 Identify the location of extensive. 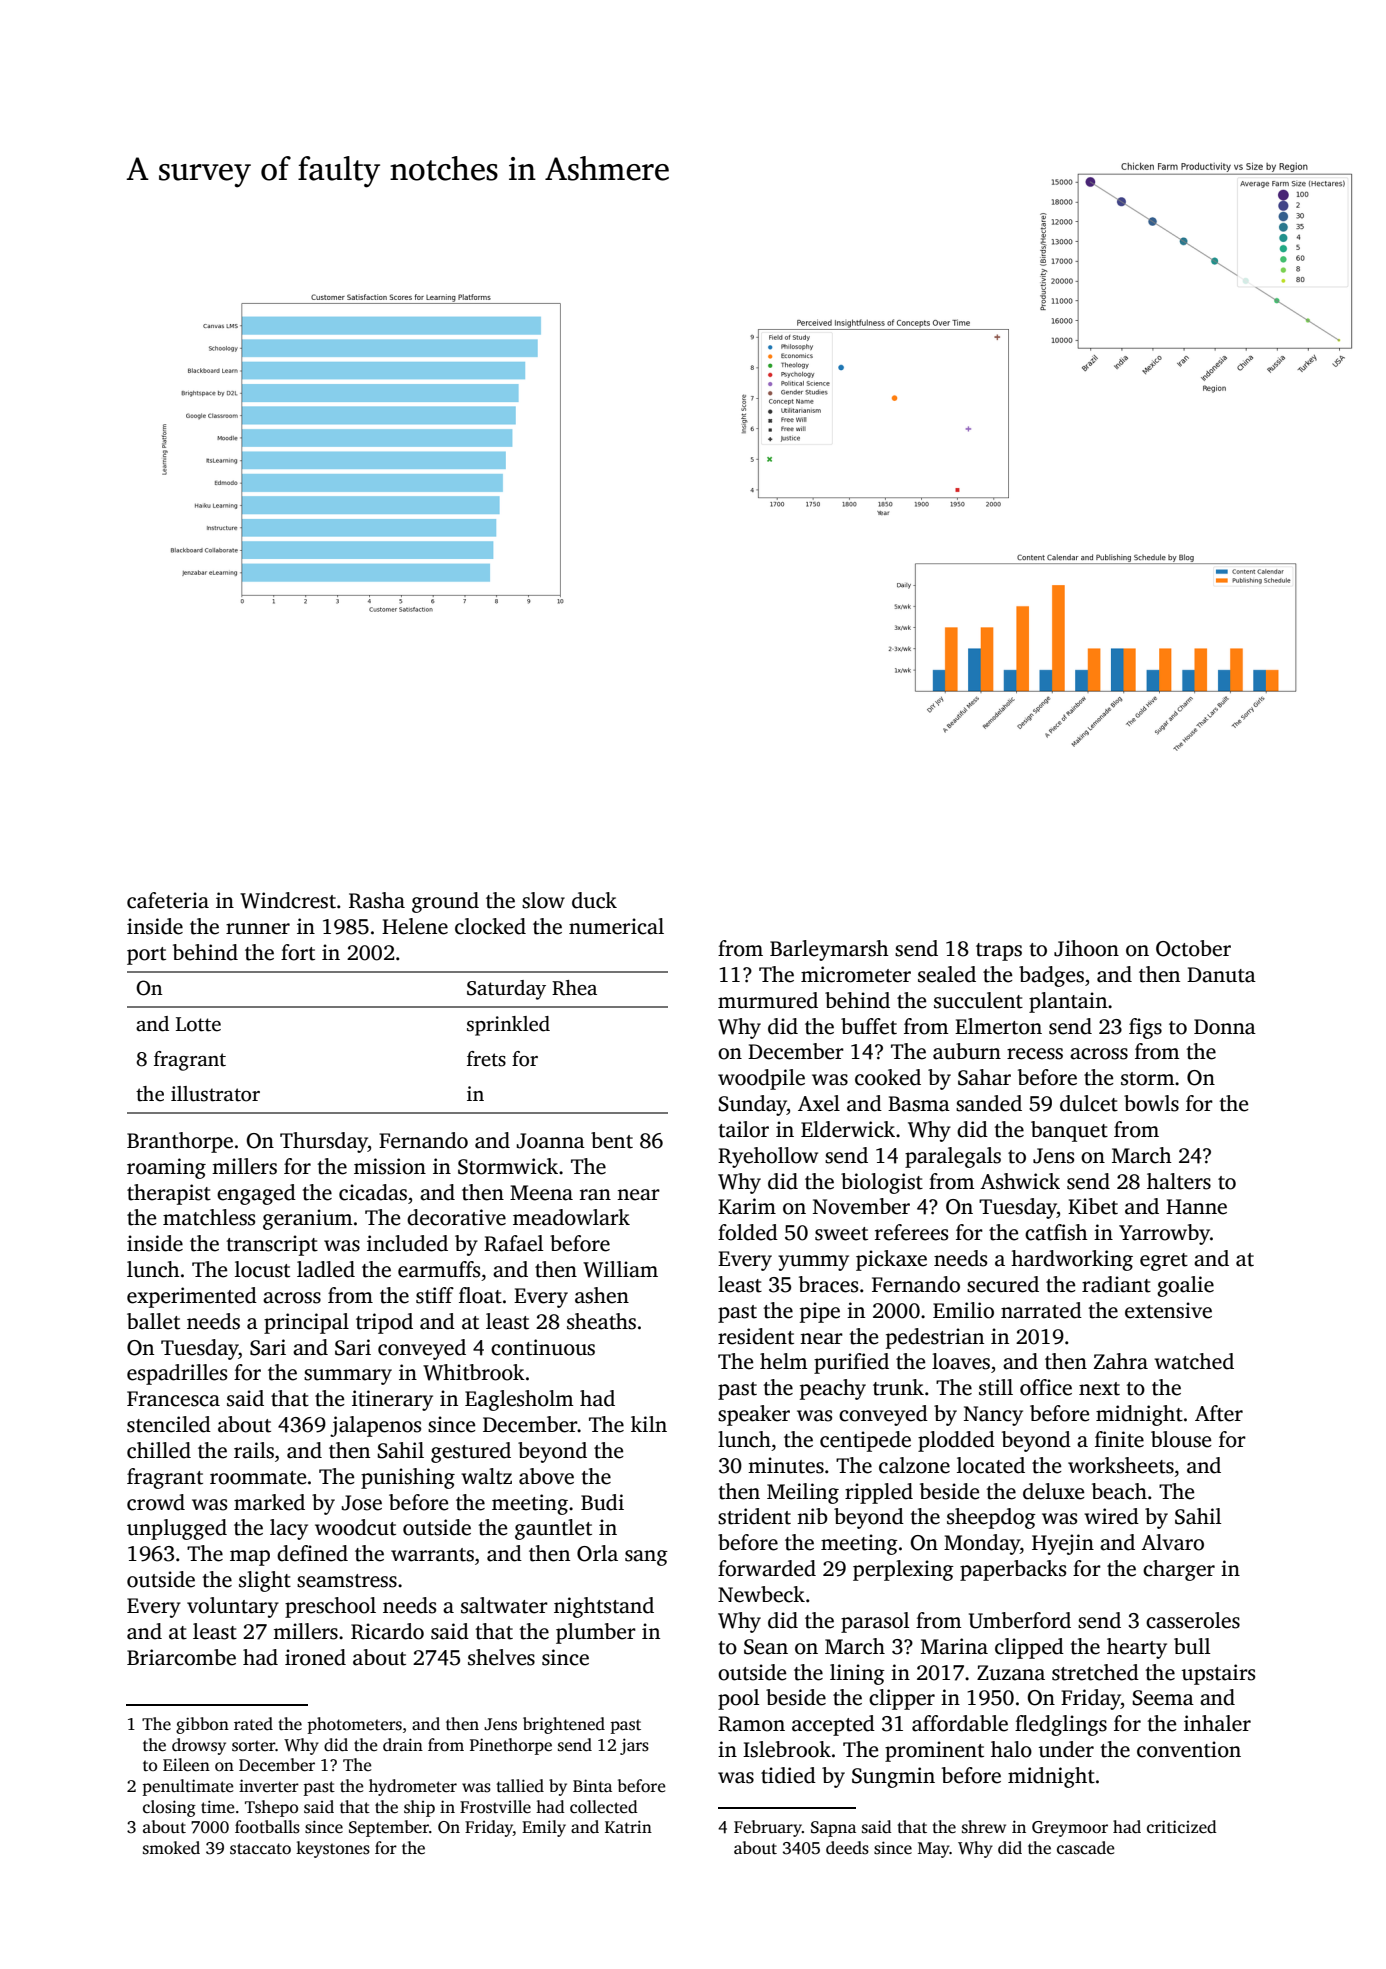
(1168, 1310).
